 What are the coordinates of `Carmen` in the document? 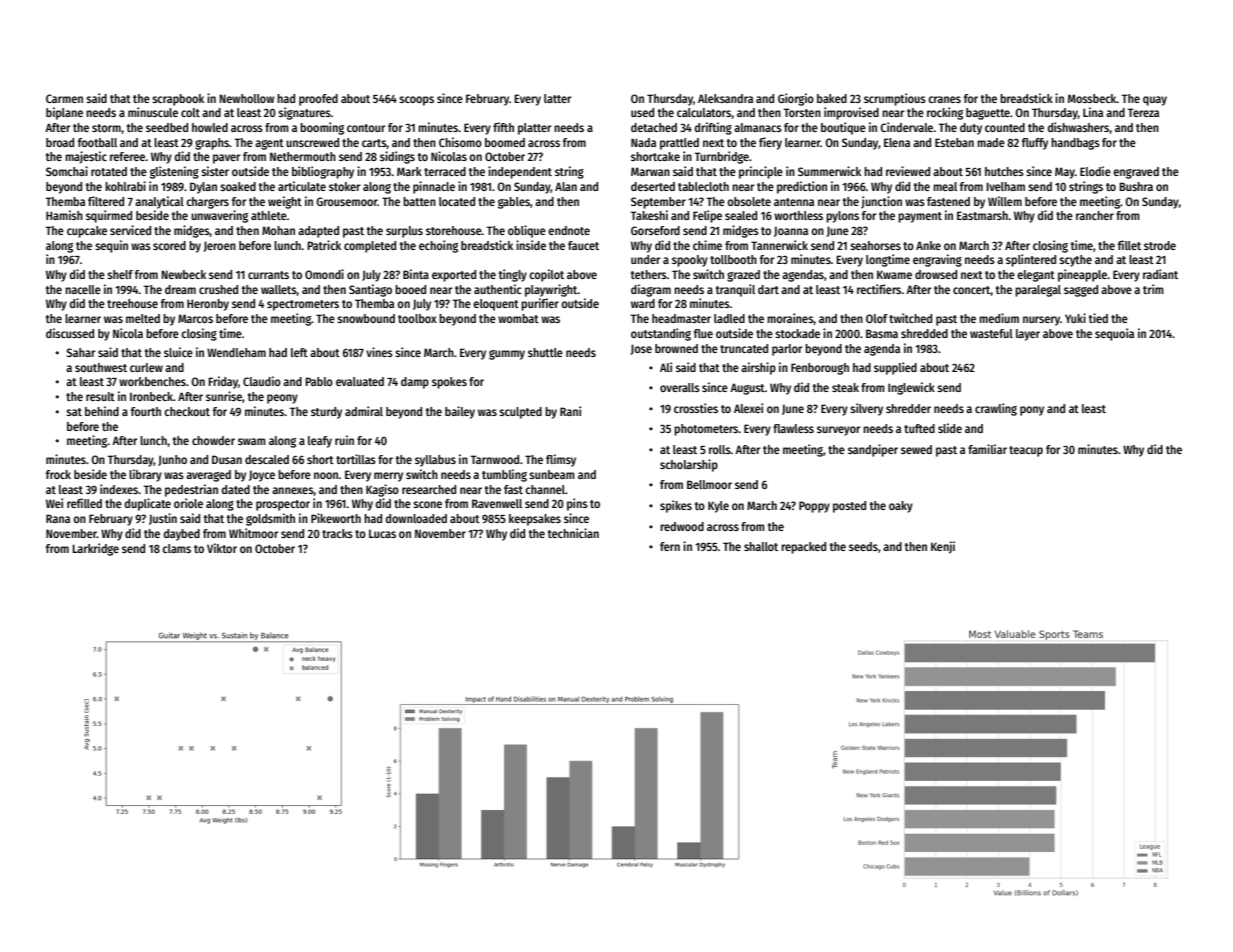 It's located at (64, 98).
